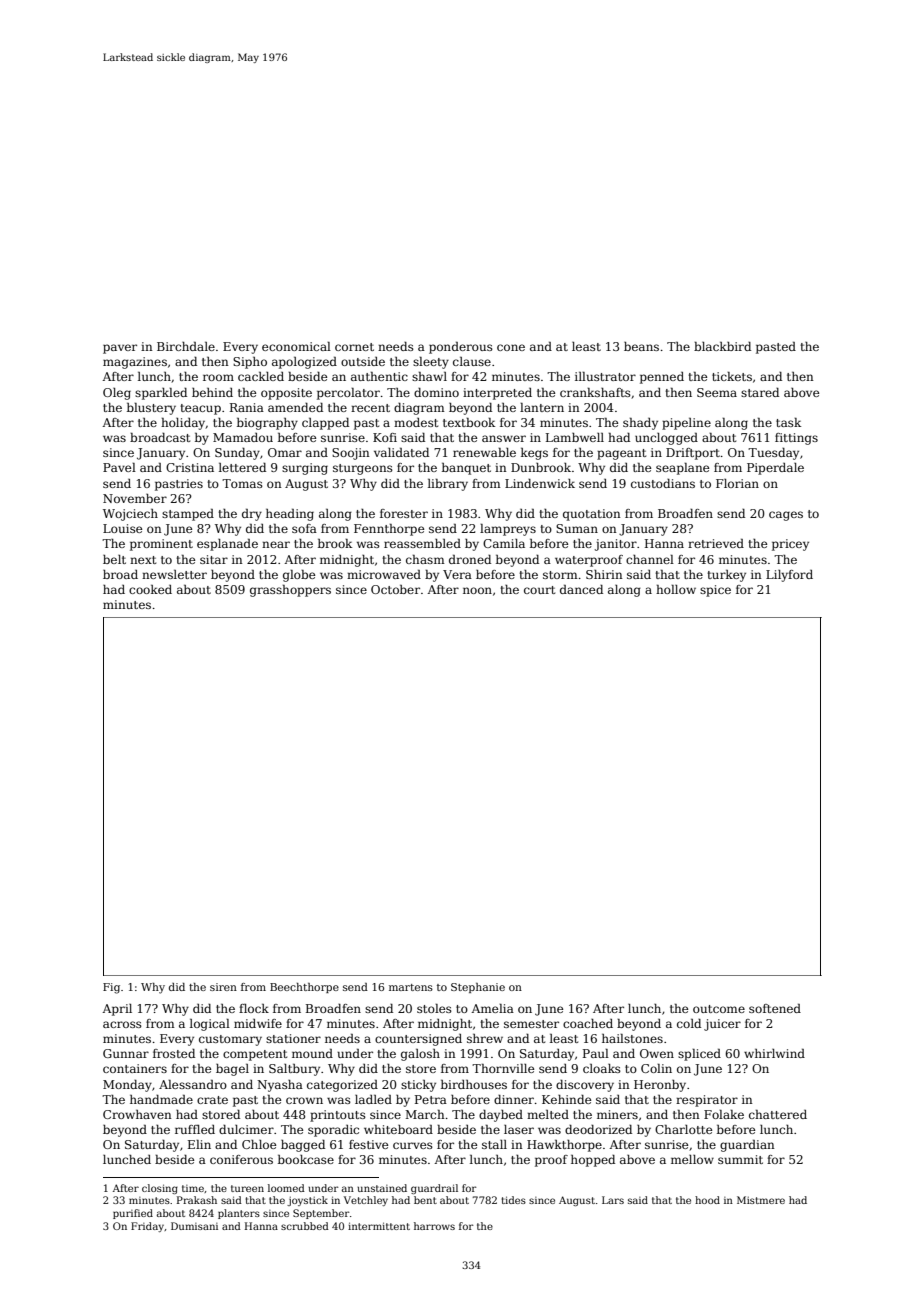  I want to click on Birchdale, so click(186, 346).
